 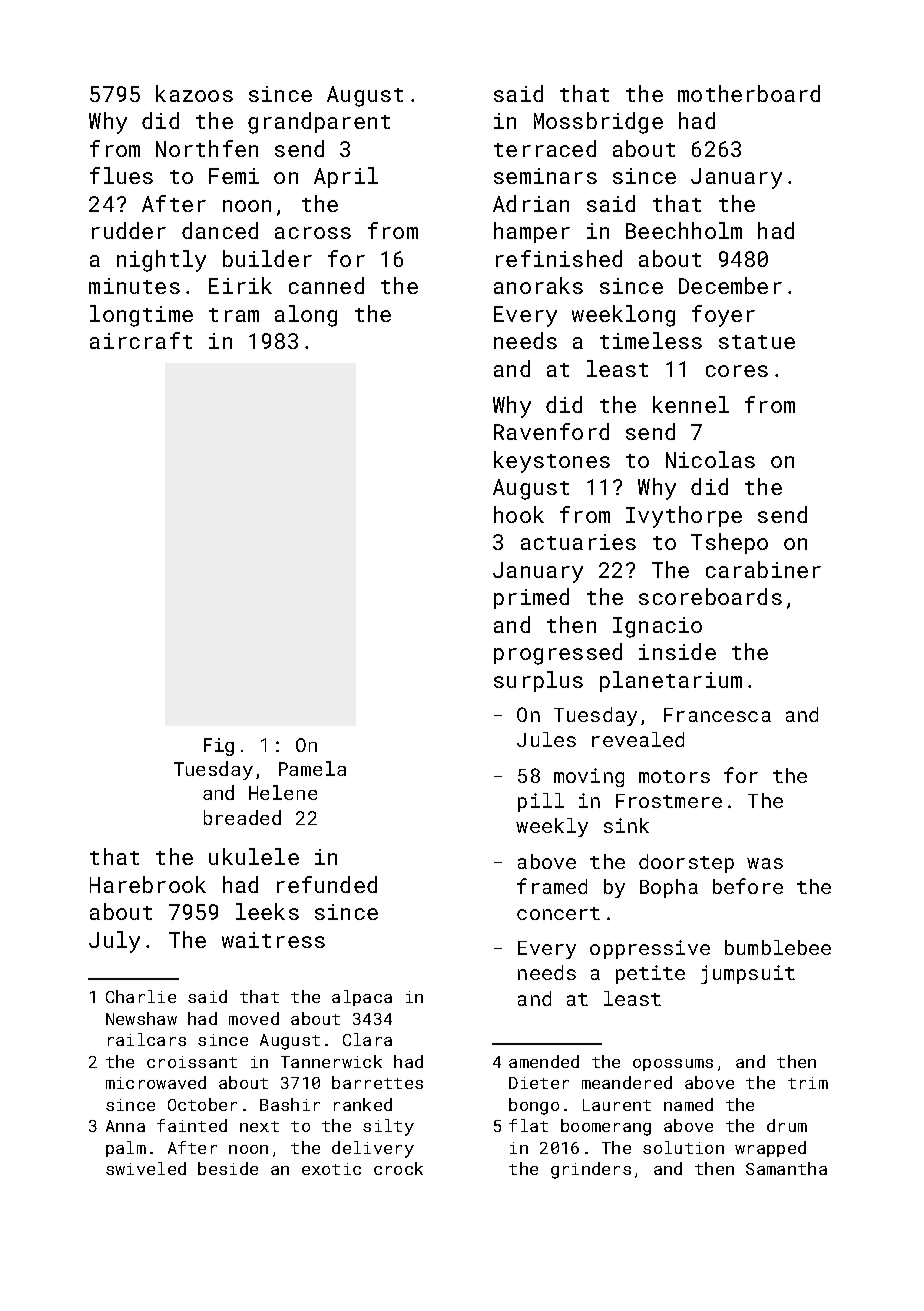 I want to click on inside, so click(x=677, y=651).
